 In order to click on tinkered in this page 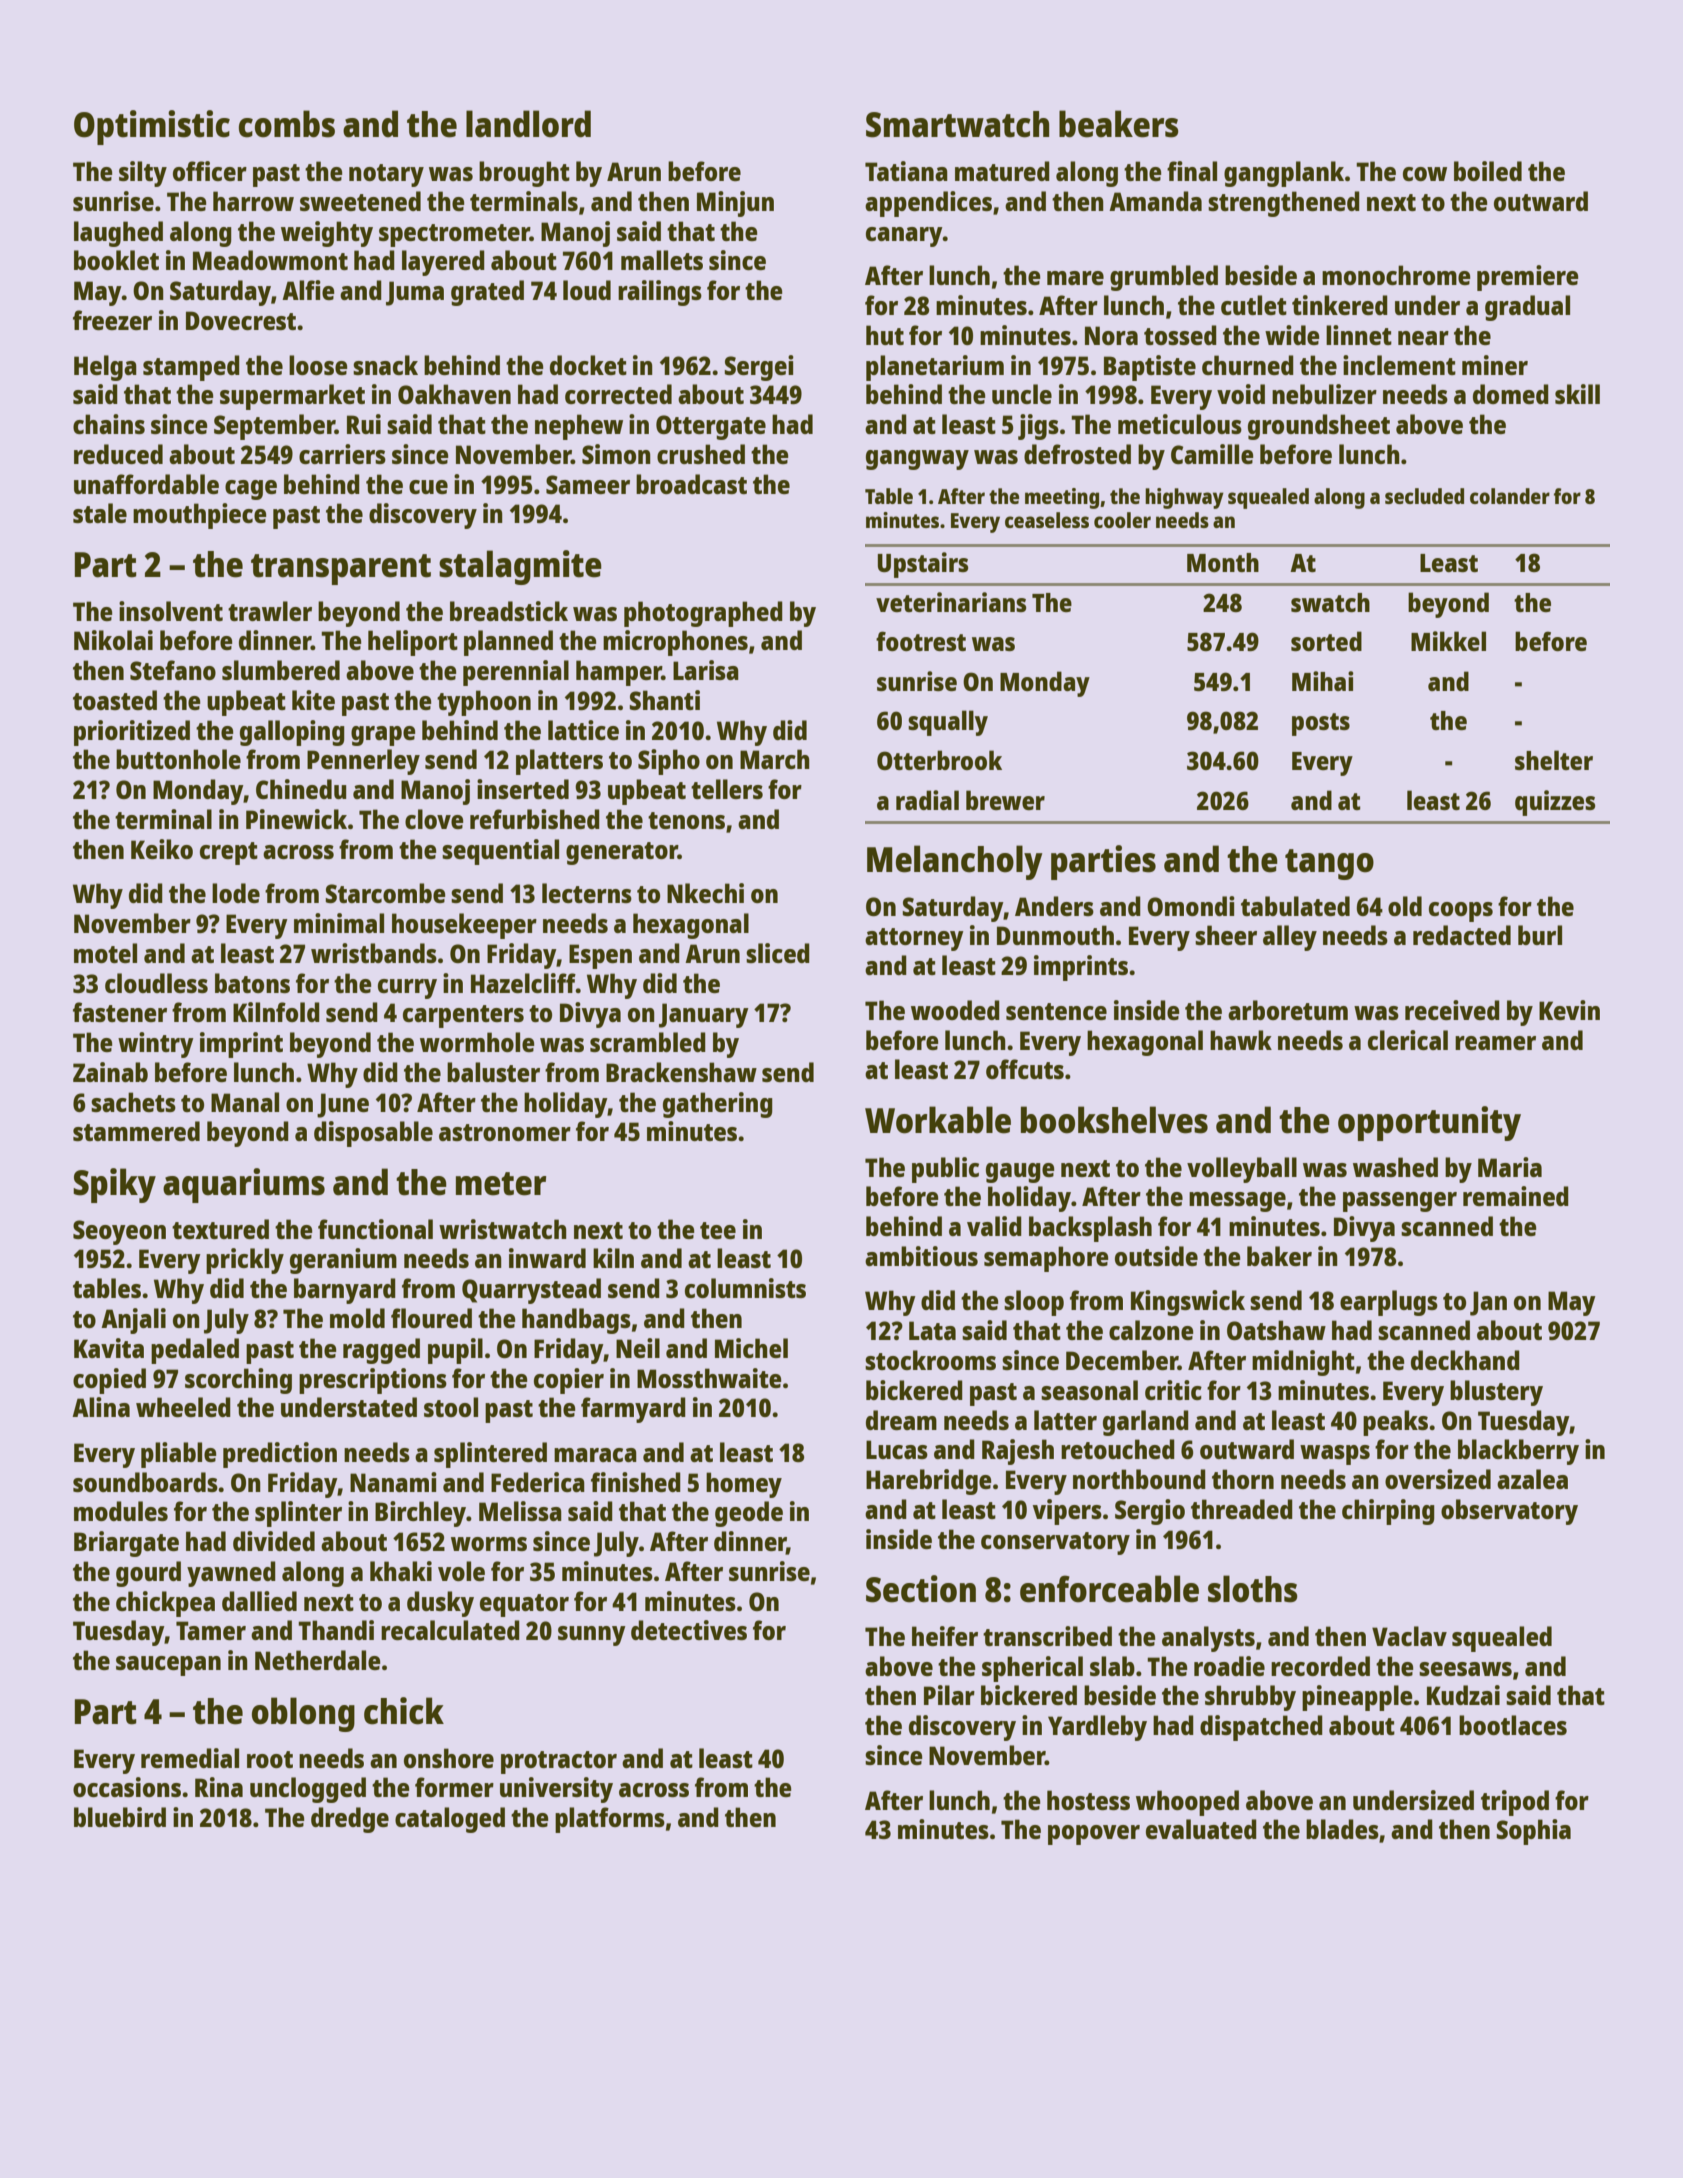, I will do `click(1340, 305)`.
